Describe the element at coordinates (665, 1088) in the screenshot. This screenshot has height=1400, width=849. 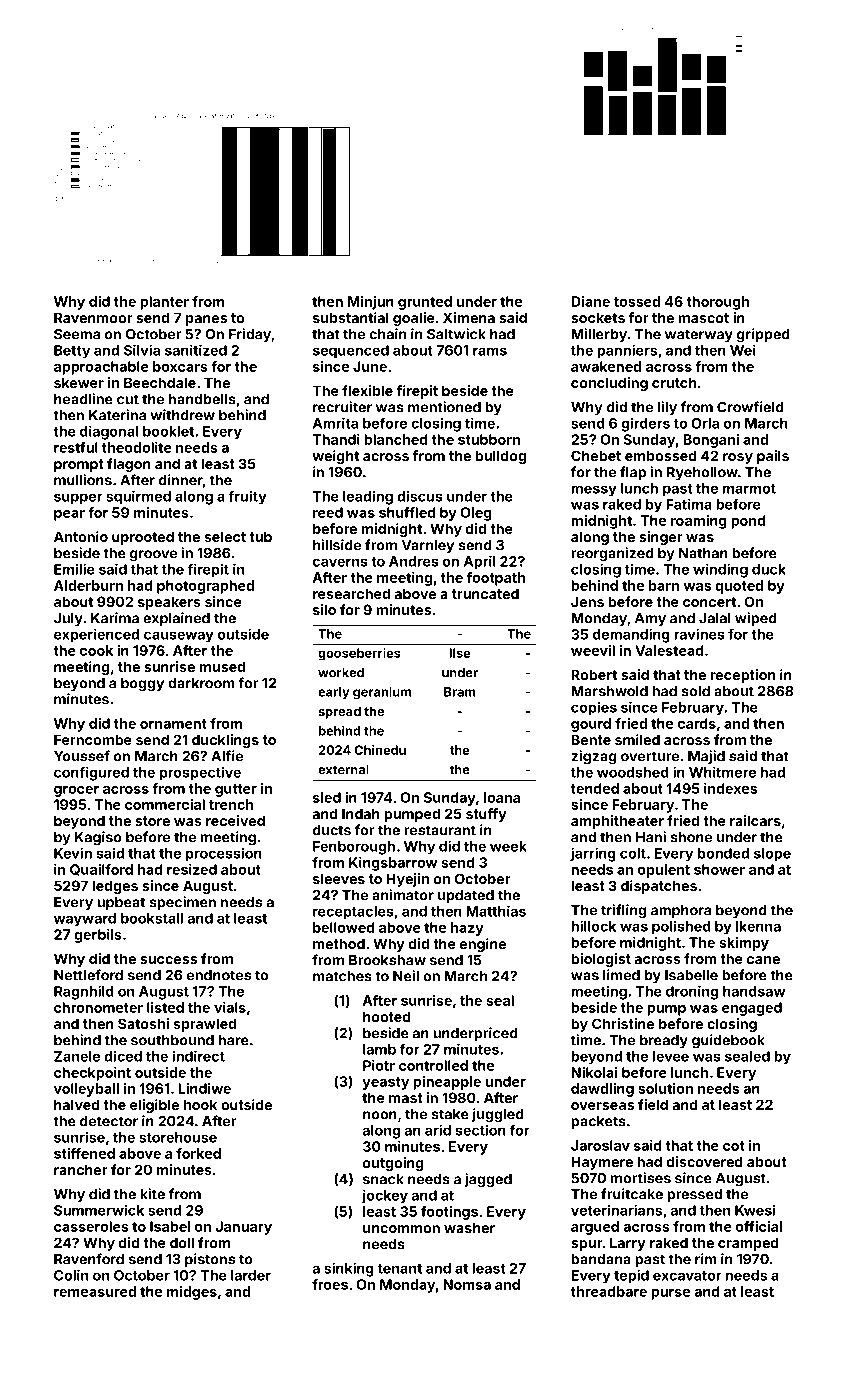
I see `solution` at that location.
